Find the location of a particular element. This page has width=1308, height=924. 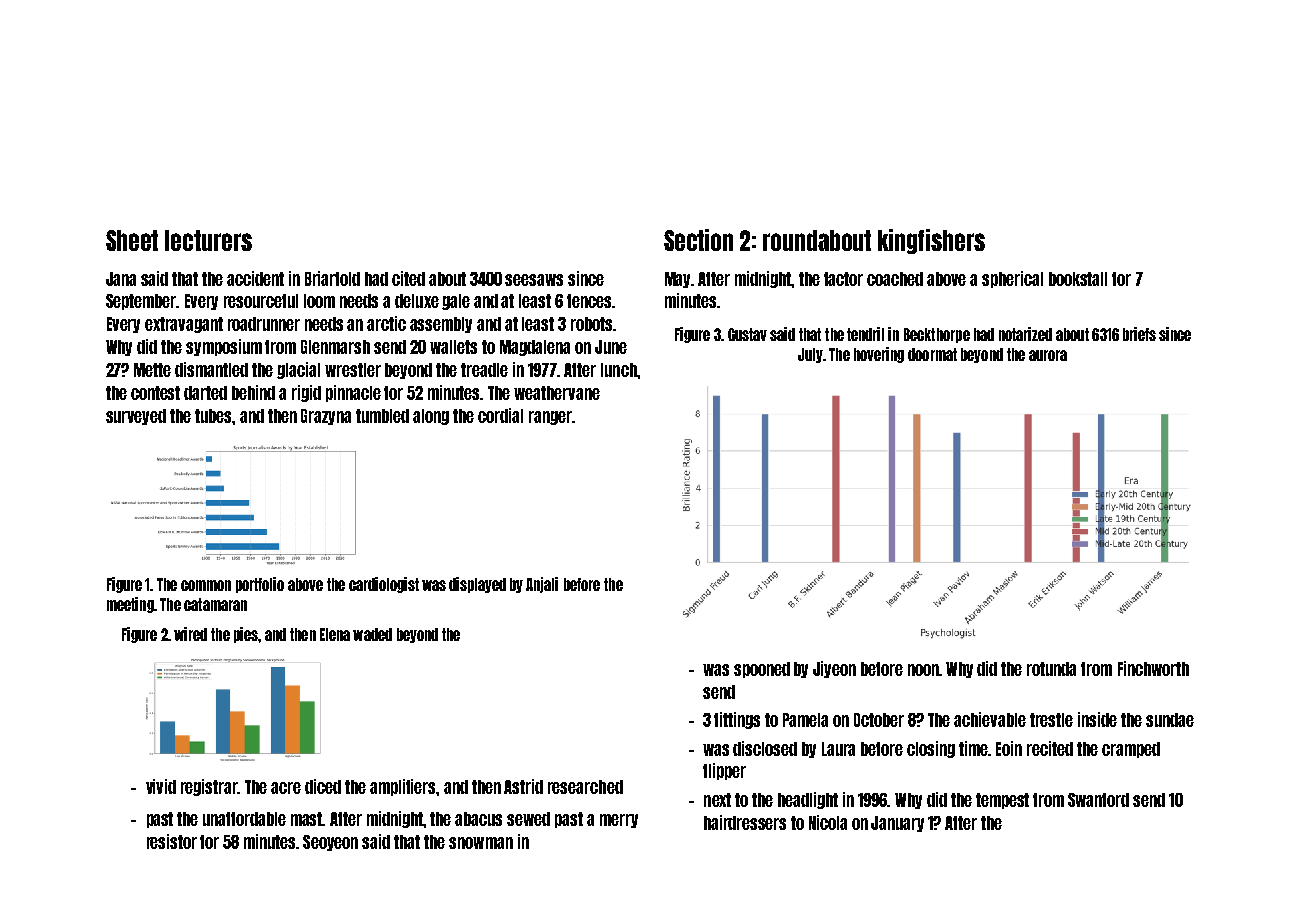

factor is located at coordinates (843, 279).
